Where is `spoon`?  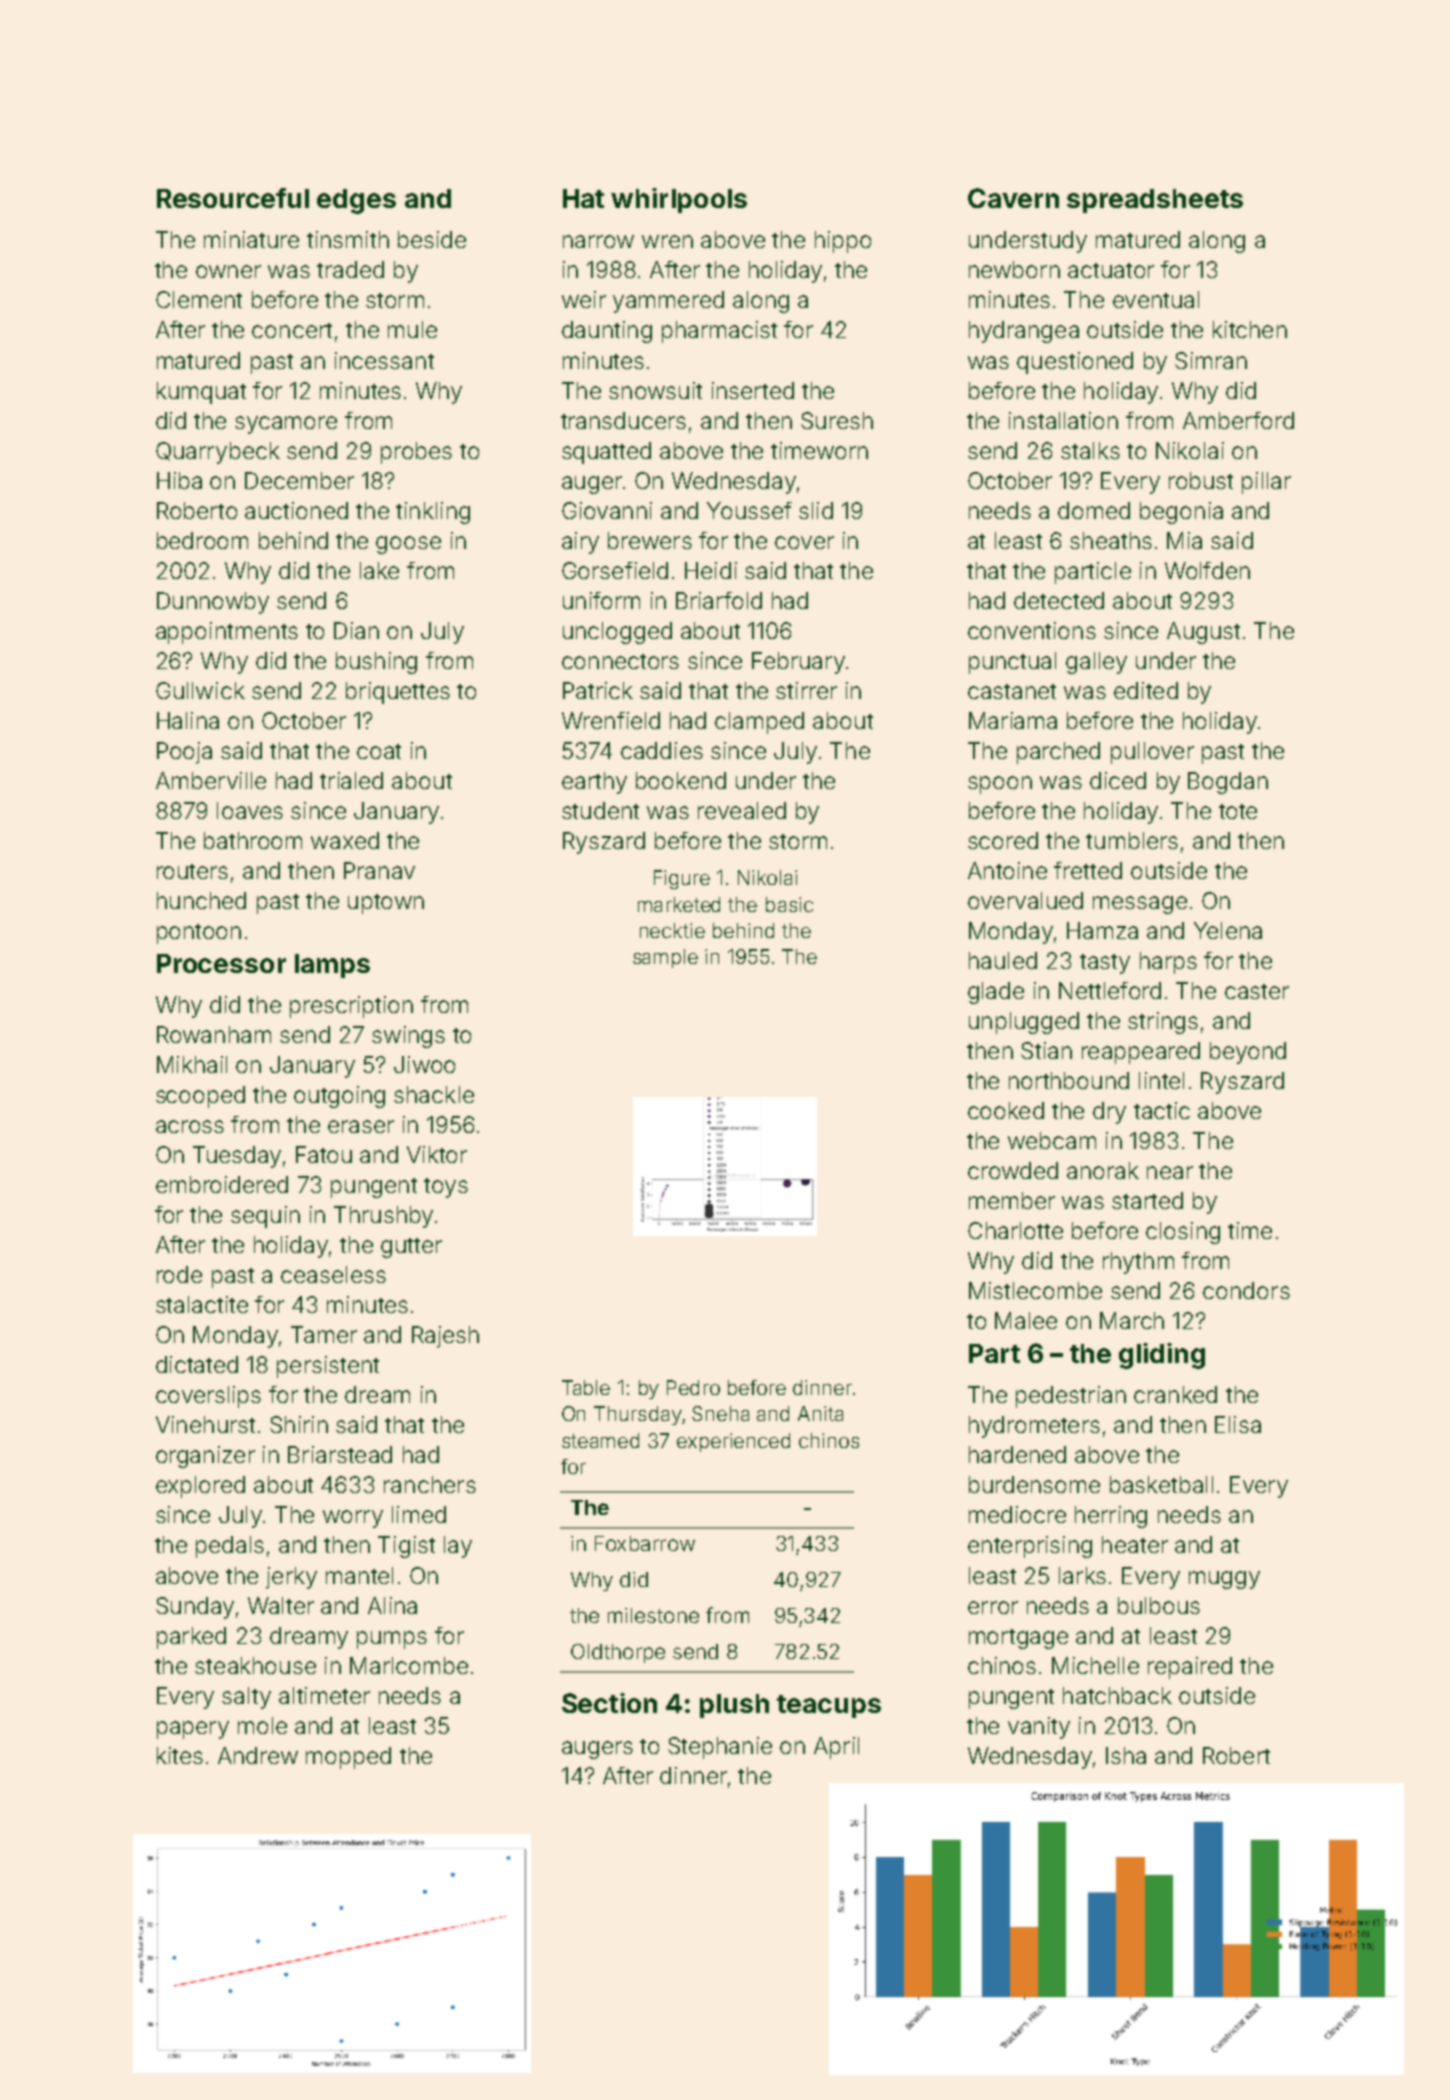
spoon is located at coordinates (1000, 785).
